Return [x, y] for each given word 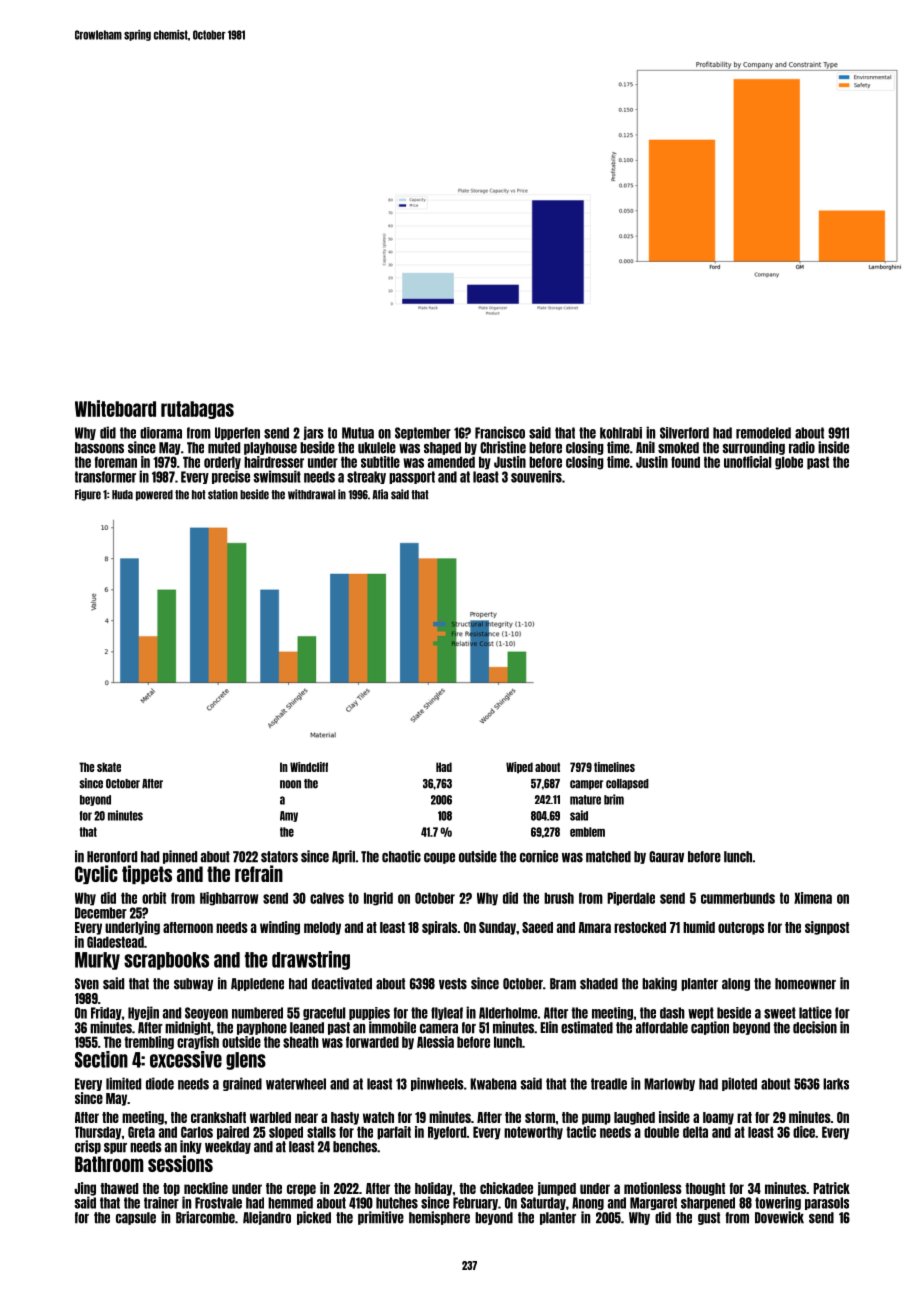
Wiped [519, 768]
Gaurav [666, 857]
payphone [262, 1028]
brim [614, 799]
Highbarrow [229, 899]
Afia [380, 494]
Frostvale [218, 1203]
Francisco [500, 432]
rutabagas [197, 410]
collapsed [627, 784]
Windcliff [309, 767]
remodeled [763, 433]
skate [109, 767]
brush [559, 898]
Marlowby [669, 1084]
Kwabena [493, 1084]
